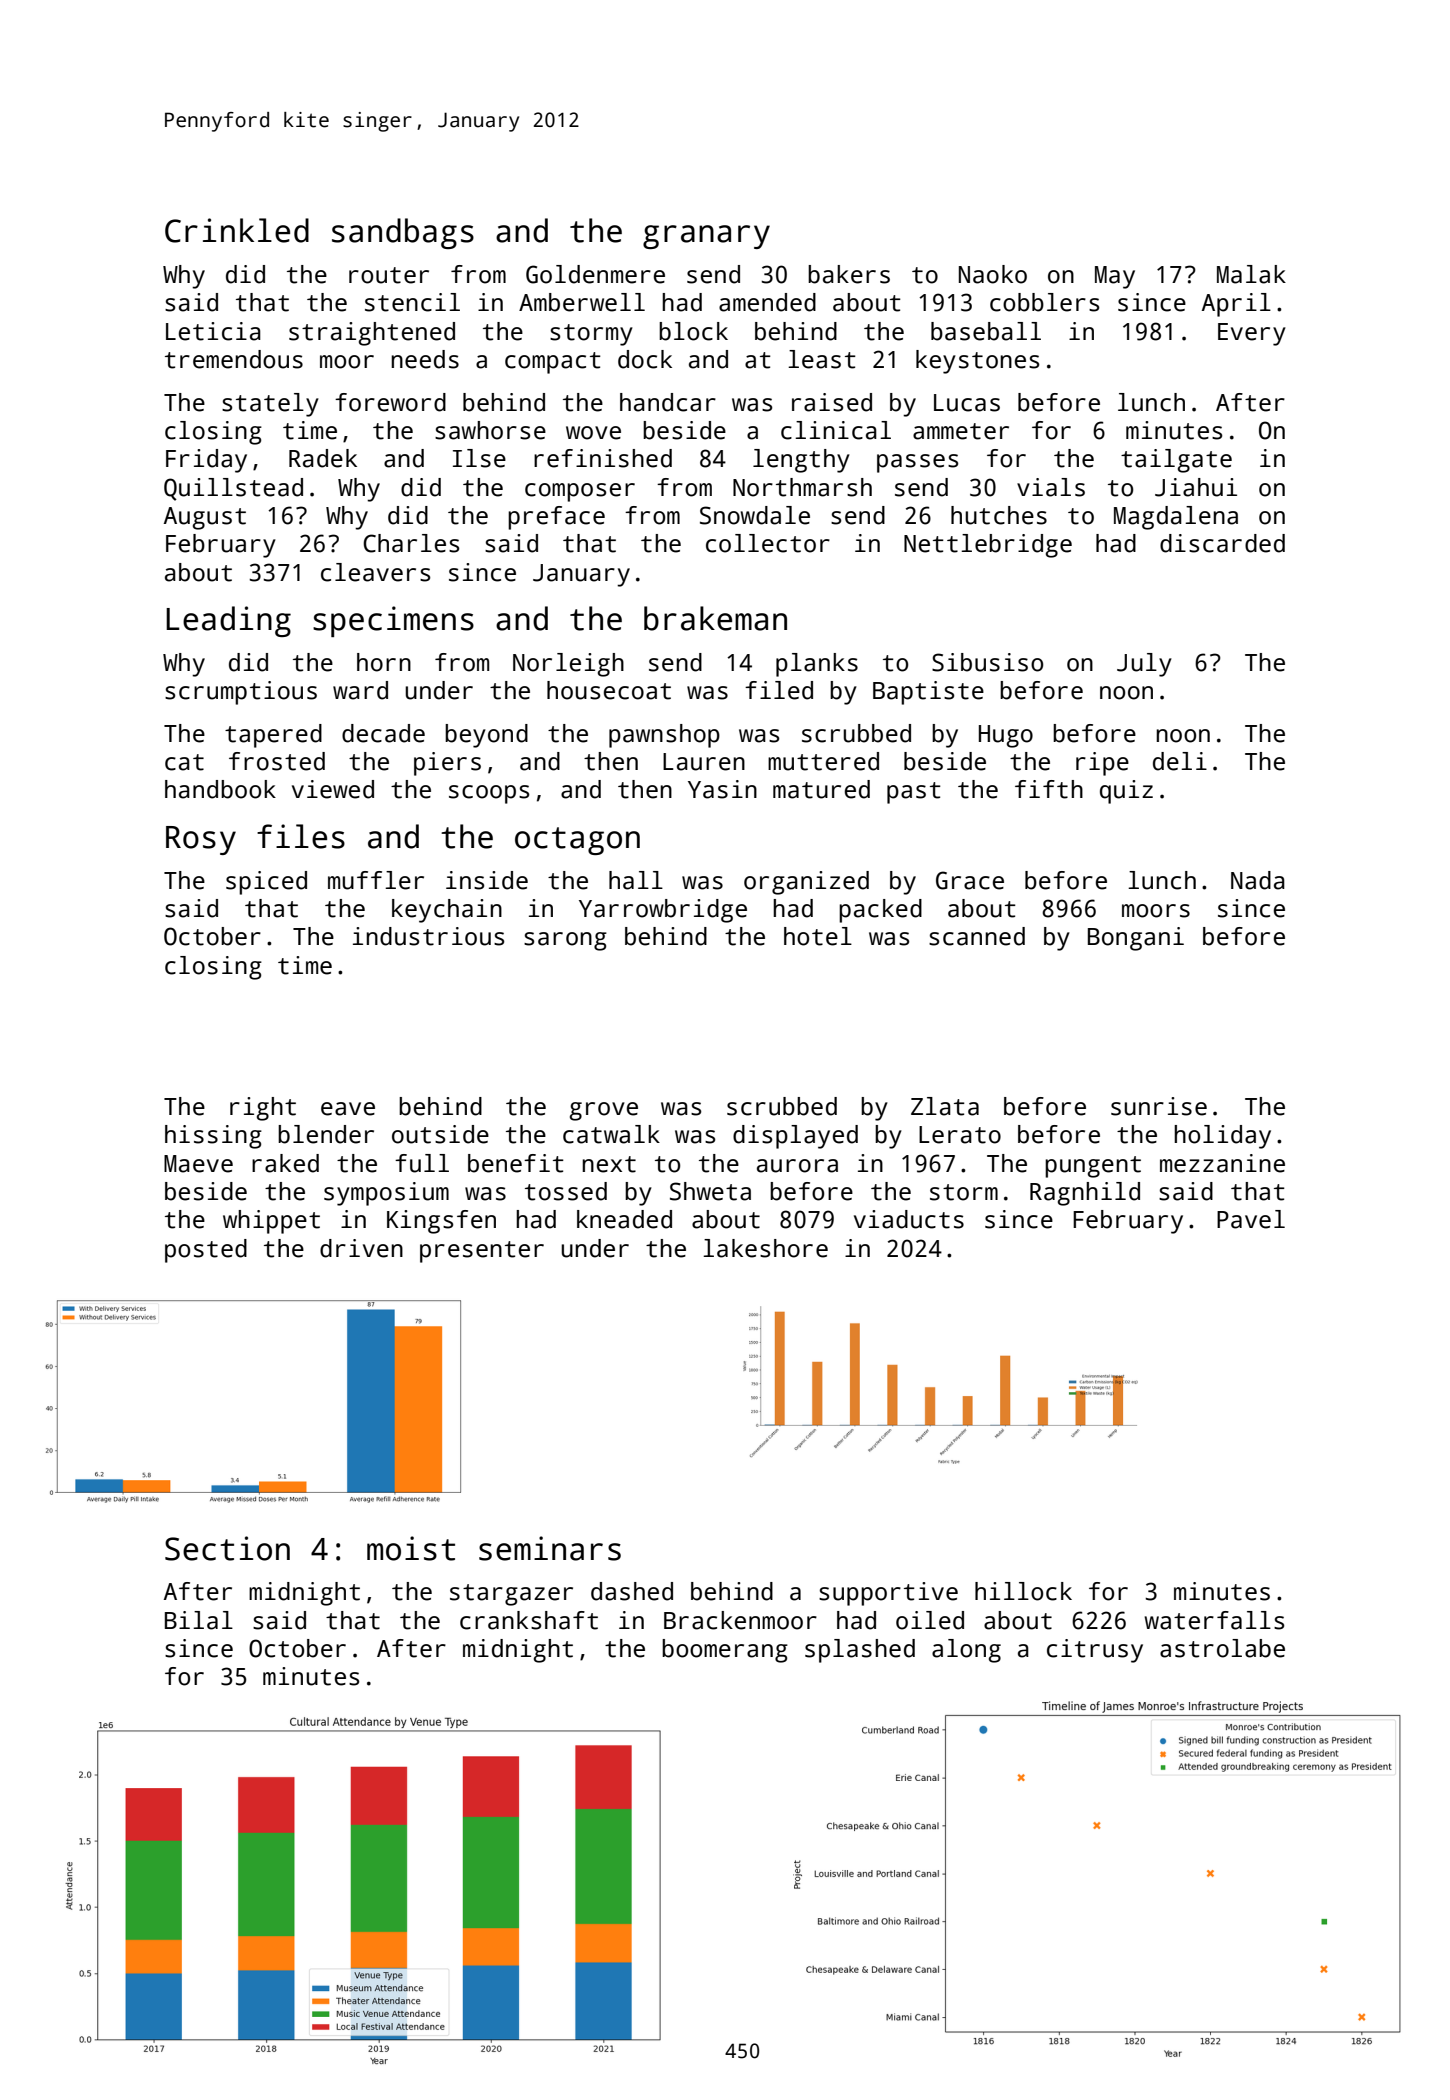 Image resolution: width=1450 pixels, height=2100 pixels. Describe the element at coordinates (1251, 274) in the screenshot. I see `Malak` at that location.
